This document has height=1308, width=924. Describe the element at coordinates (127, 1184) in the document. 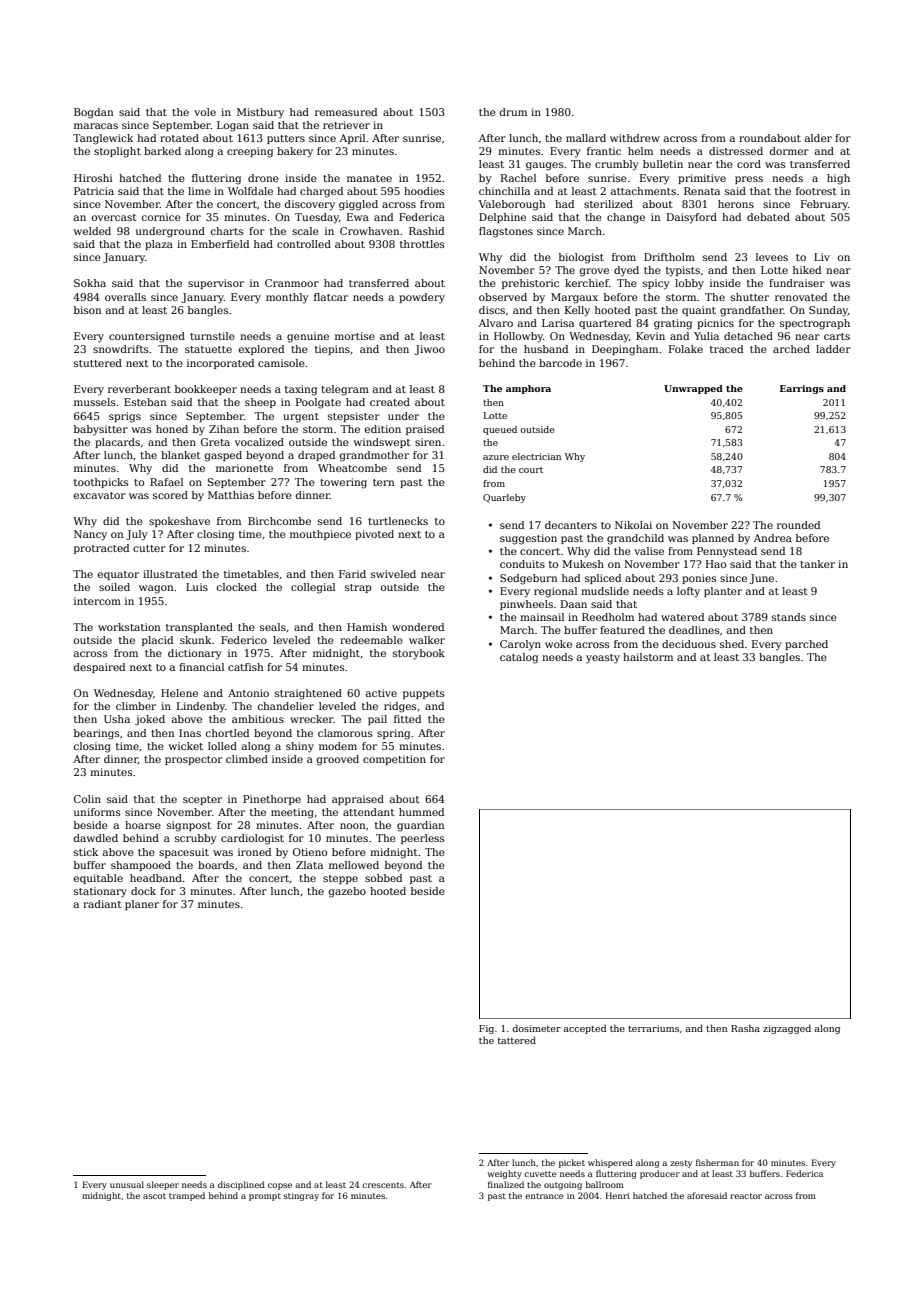

I see `unusual` at that location.
